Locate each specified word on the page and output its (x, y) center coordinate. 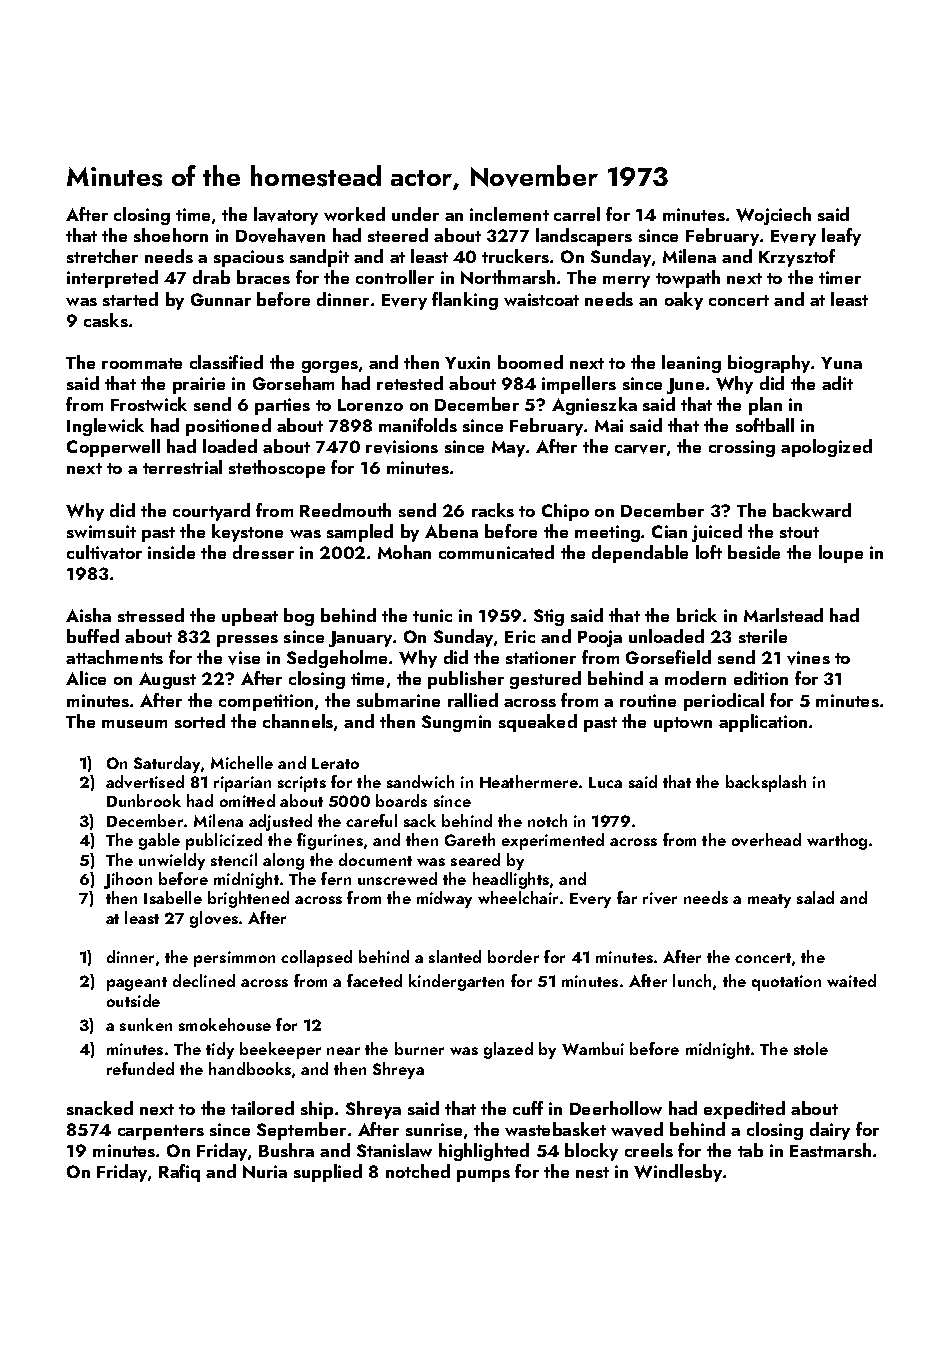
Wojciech (773, 216)
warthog (837, 841)
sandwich (420, 781)
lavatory (286, 216)
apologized (826, 448)
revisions (402, 447)
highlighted (484, 1152)
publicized (224, 841)
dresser (263, 552)
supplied (328, 1173)
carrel (577, 214)
